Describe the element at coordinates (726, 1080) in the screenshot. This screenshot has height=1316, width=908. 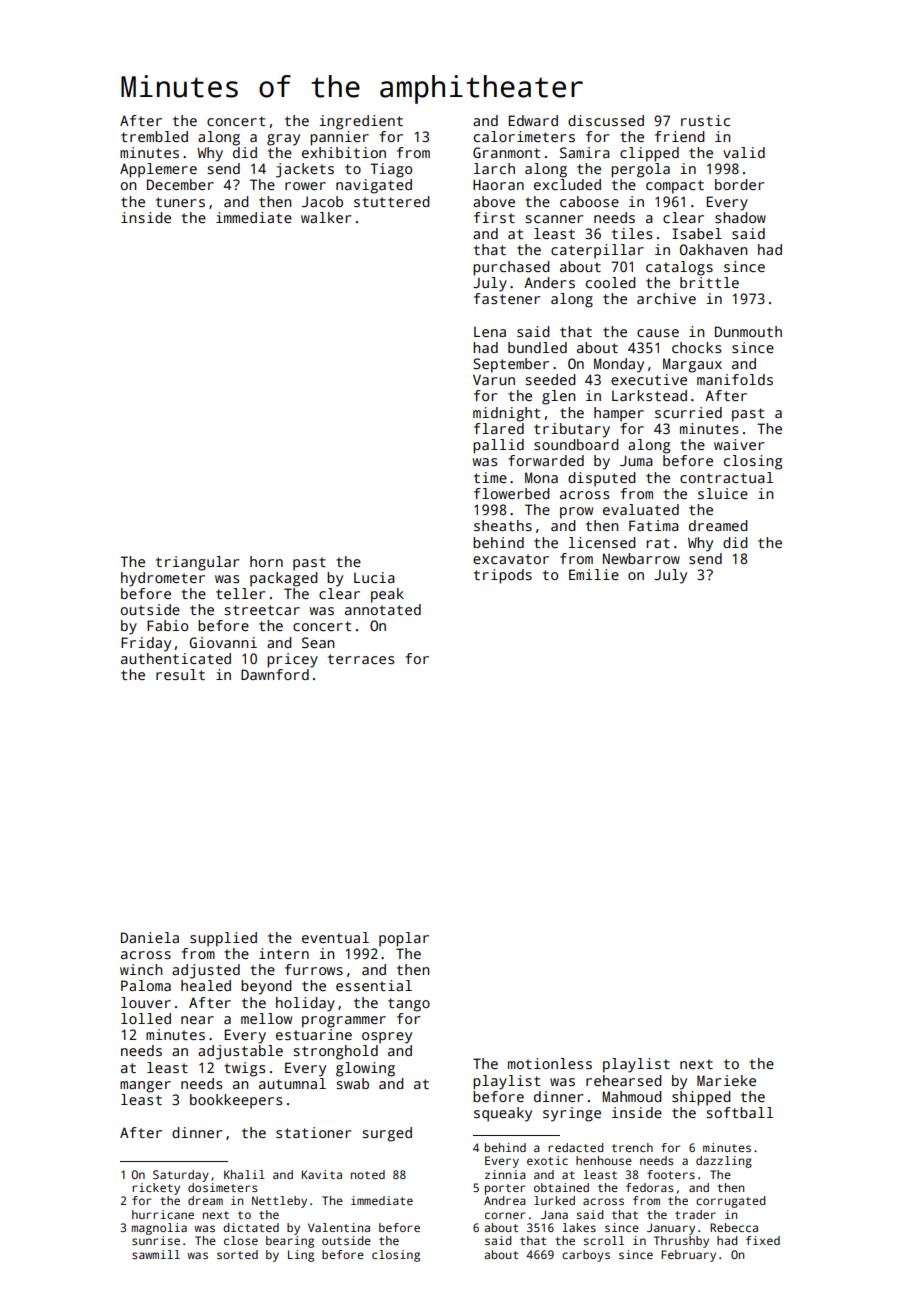
I see `Marieke` at that location.
